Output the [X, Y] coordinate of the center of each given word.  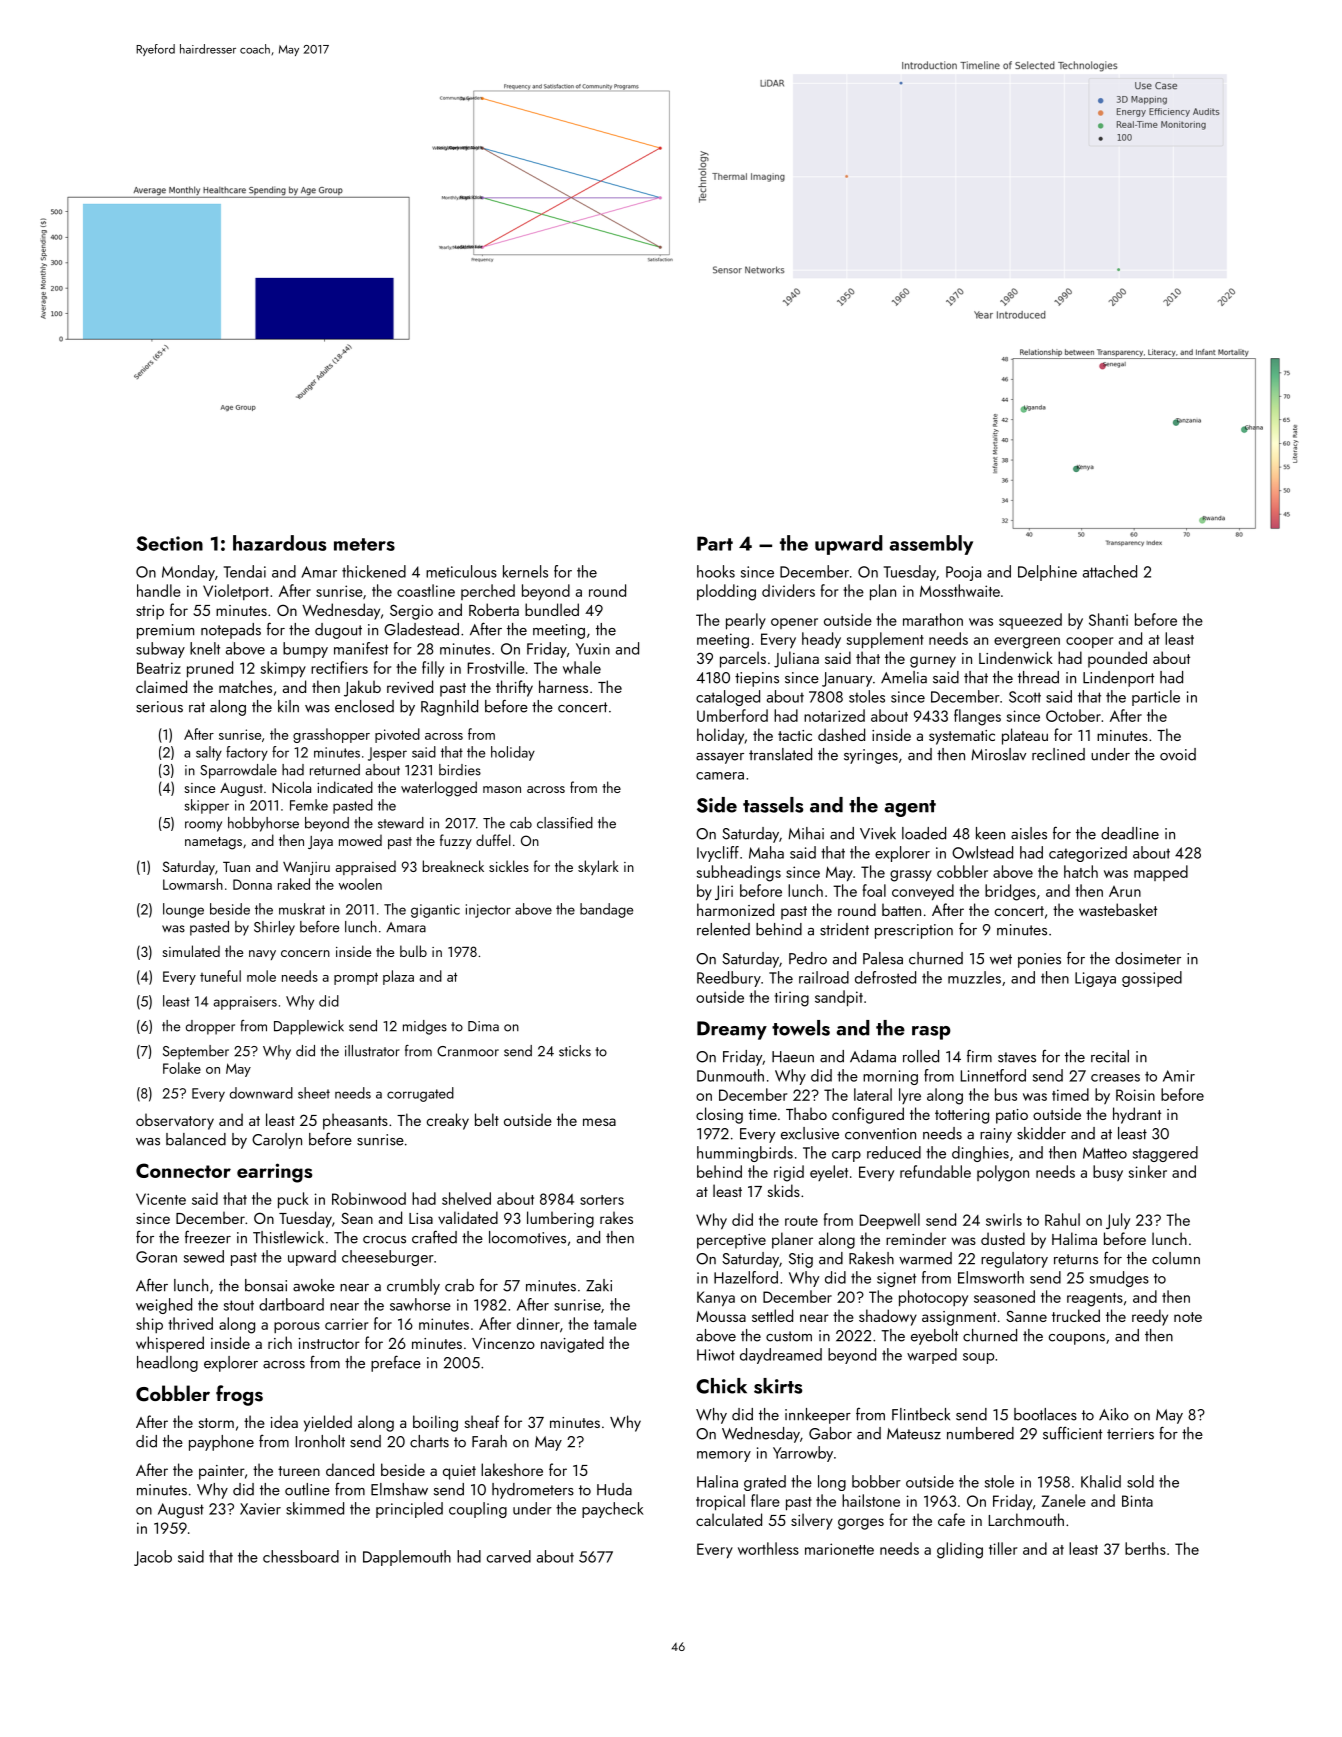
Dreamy [732, 1030]
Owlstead [982, 852]
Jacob [153, 1558]
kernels [525, 571]
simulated [191, 951]
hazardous [279, 543]
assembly [931, 545]
